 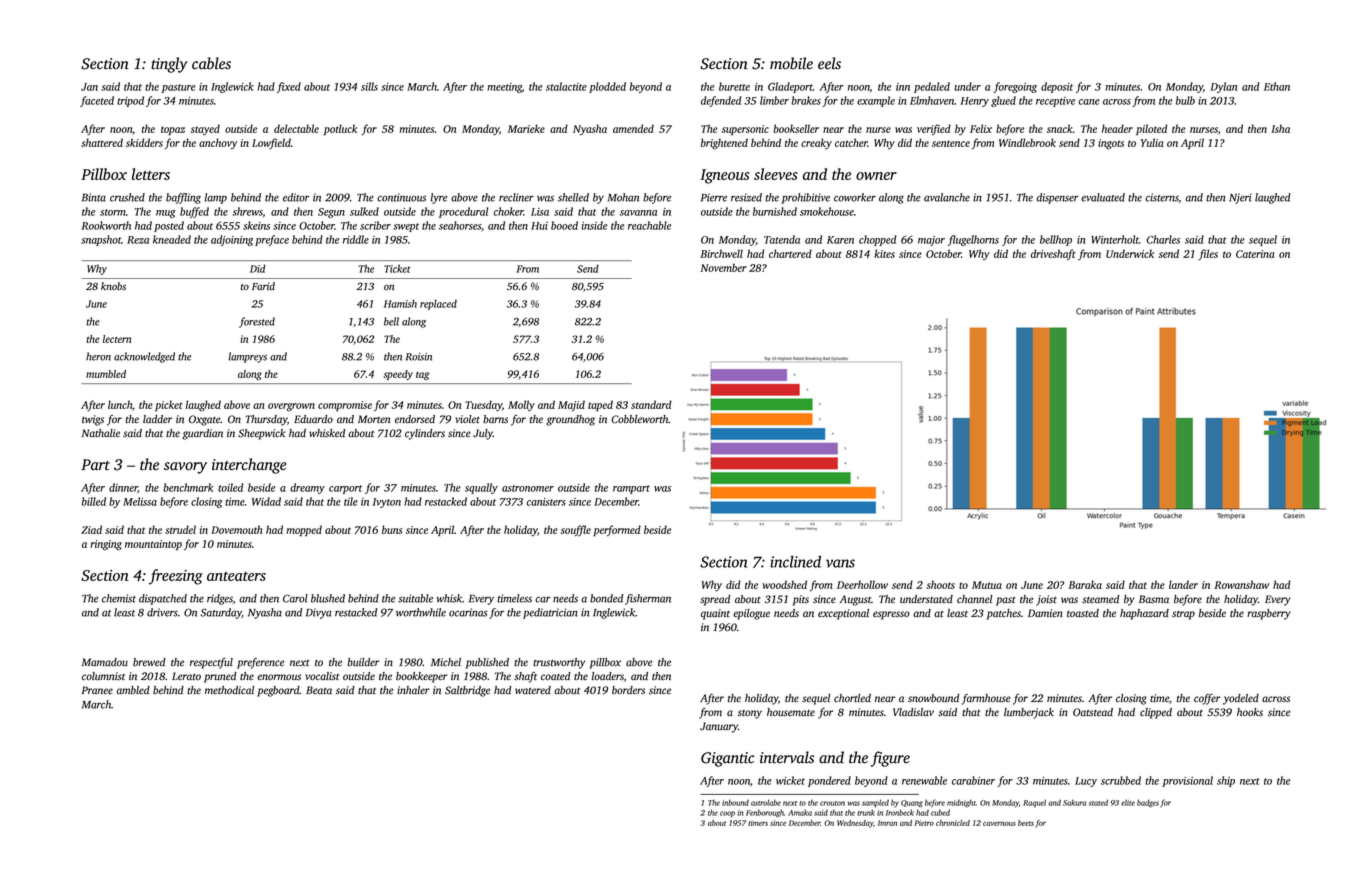 What do you see at coordinates (97, 690) in the image?
I see `Pranee` at bounding box center [97, 690].
